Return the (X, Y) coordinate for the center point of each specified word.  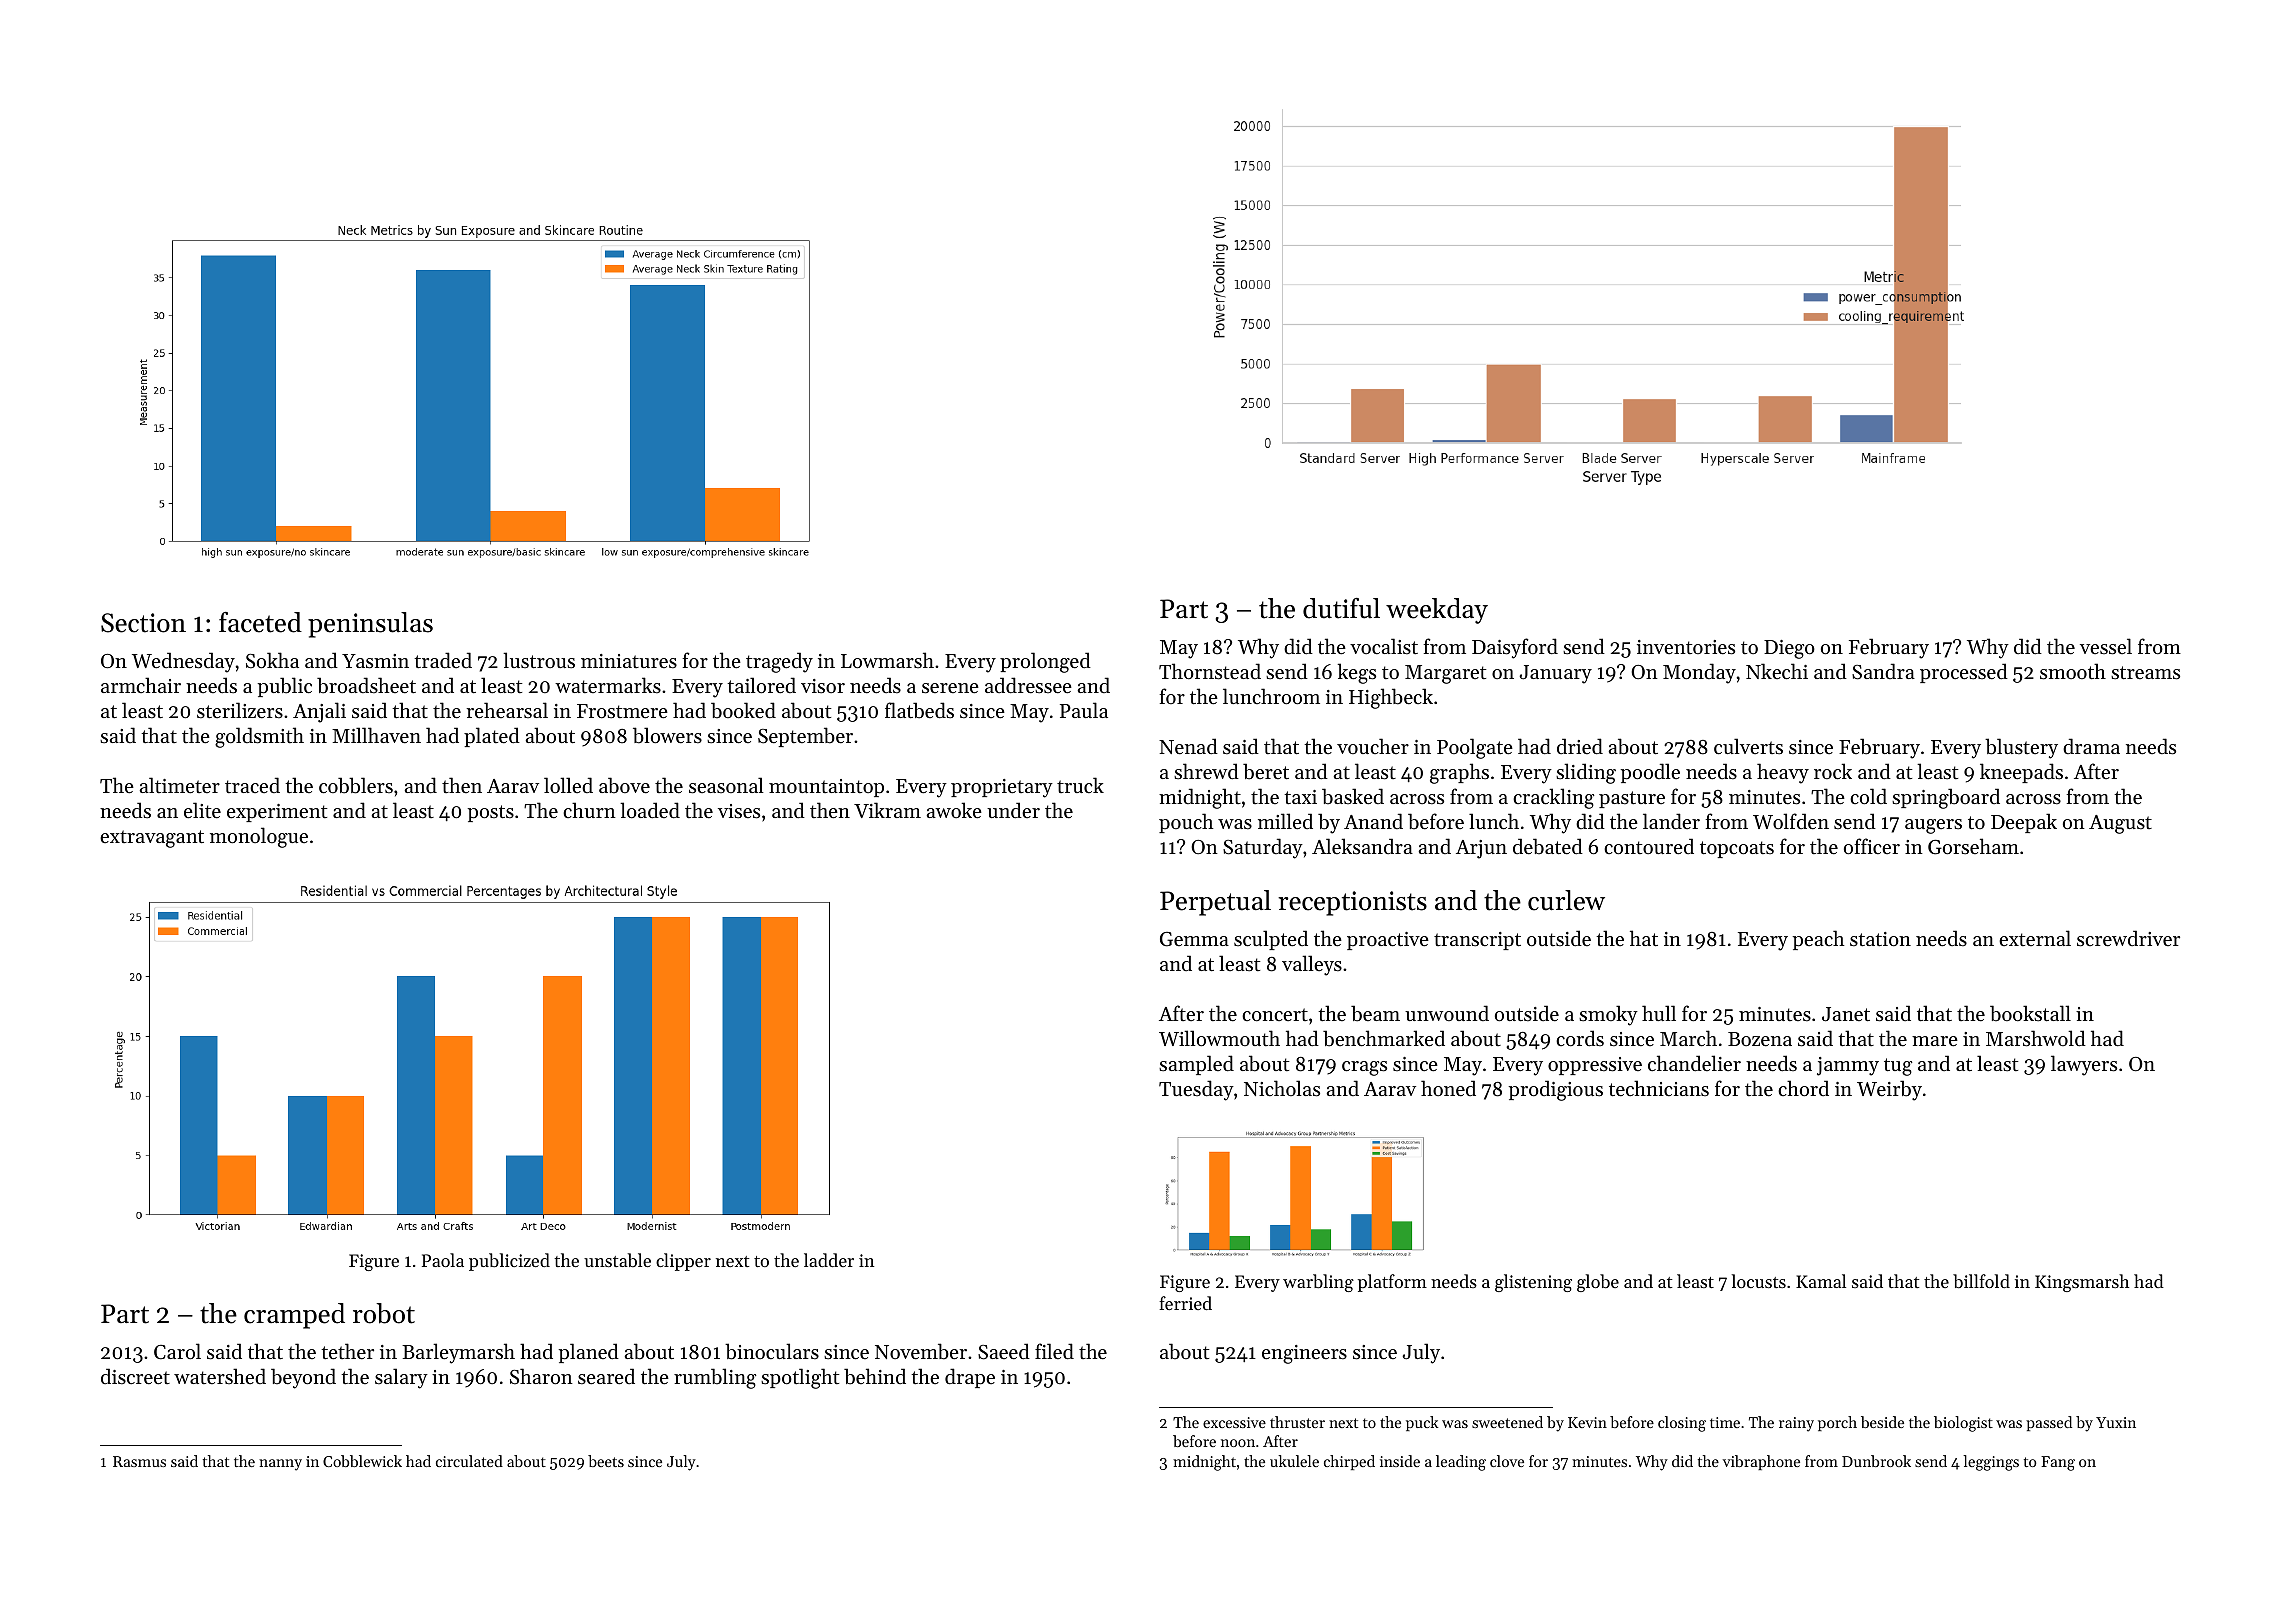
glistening (1533, 1283)
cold (1868, 796)
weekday (1437, 611)
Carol (177, 1351)
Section (143, 623)
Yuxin (2116, 1422)
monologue (259, 837)
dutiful (1341, 608)
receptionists (1352, 903)
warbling (1318, 1283)
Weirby (1889, 1090)
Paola (443, 1260)
